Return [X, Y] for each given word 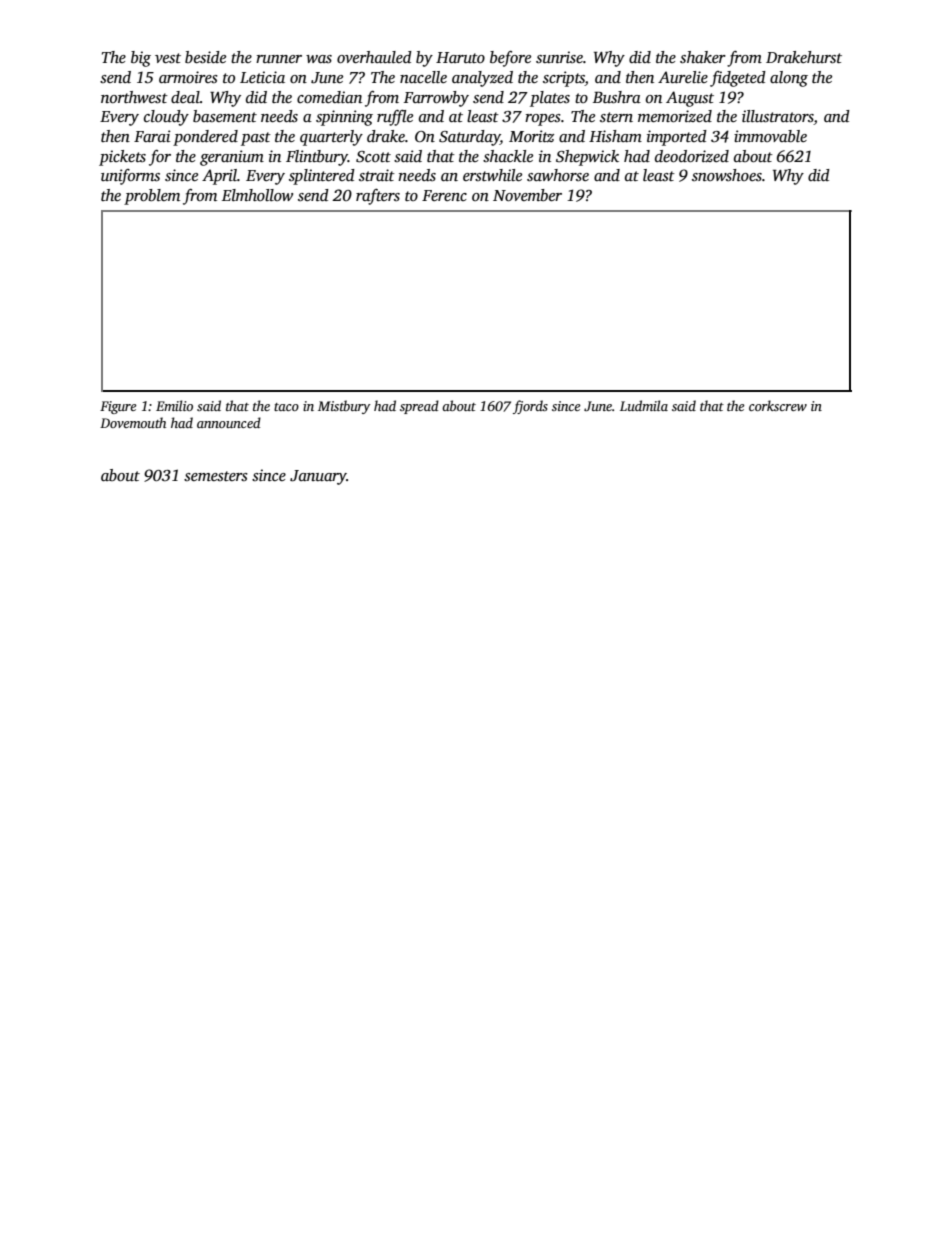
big [141, 59]
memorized [675, 116]
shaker [703, 57]
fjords [530, 407]
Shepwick [587, 158]
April [219, 177]
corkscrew [778, 405]
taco [286, 407]
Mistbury [344, 407]
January [318, 477]
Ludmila [644, 405]
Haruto [460, 57]
